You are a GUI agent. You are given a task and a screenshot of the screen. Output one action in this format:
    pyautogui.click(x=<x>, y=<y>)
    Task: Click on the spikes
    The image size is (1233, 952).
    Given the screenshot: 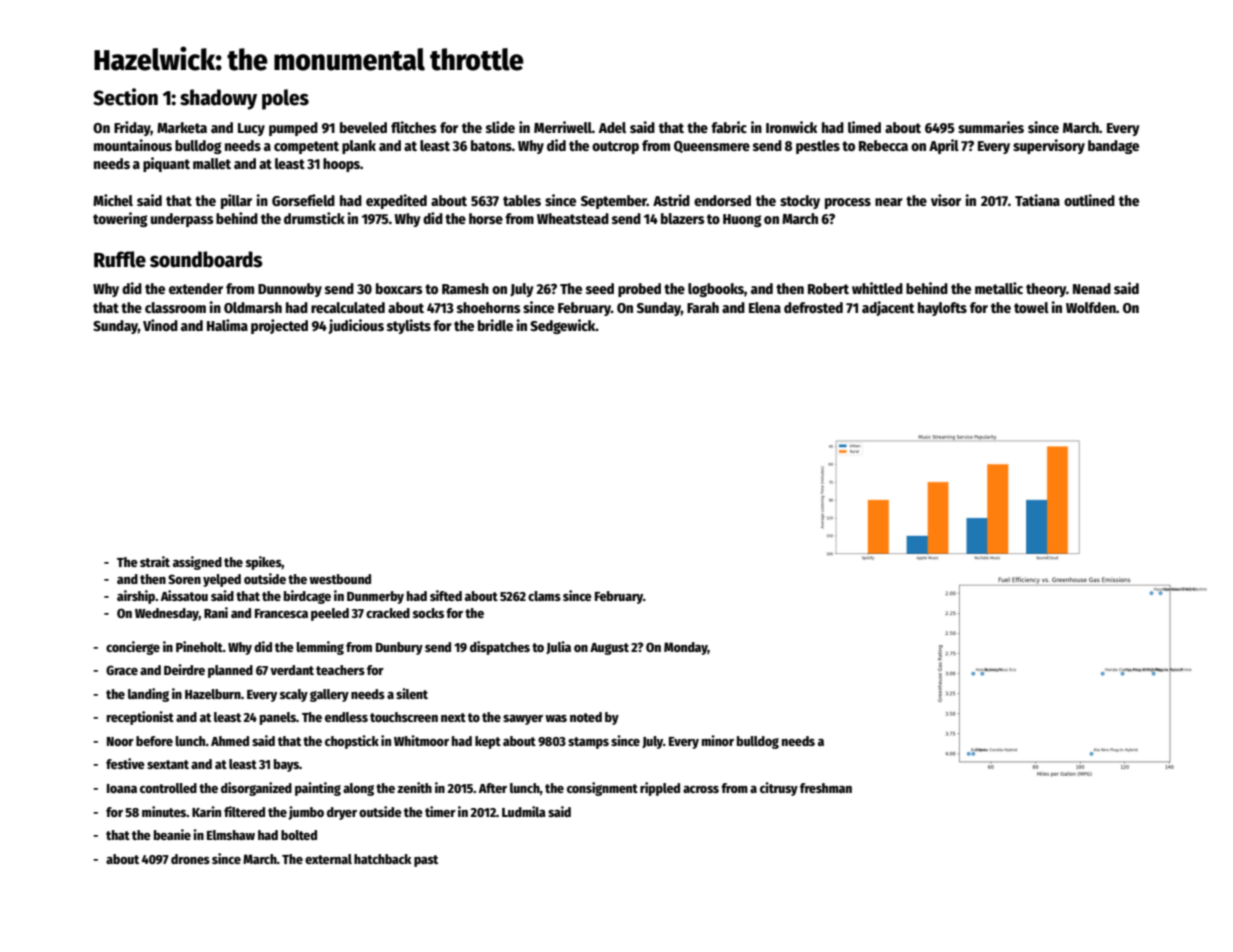 What is the action you would take?
    pyautogui.click(x=264, y=563)
